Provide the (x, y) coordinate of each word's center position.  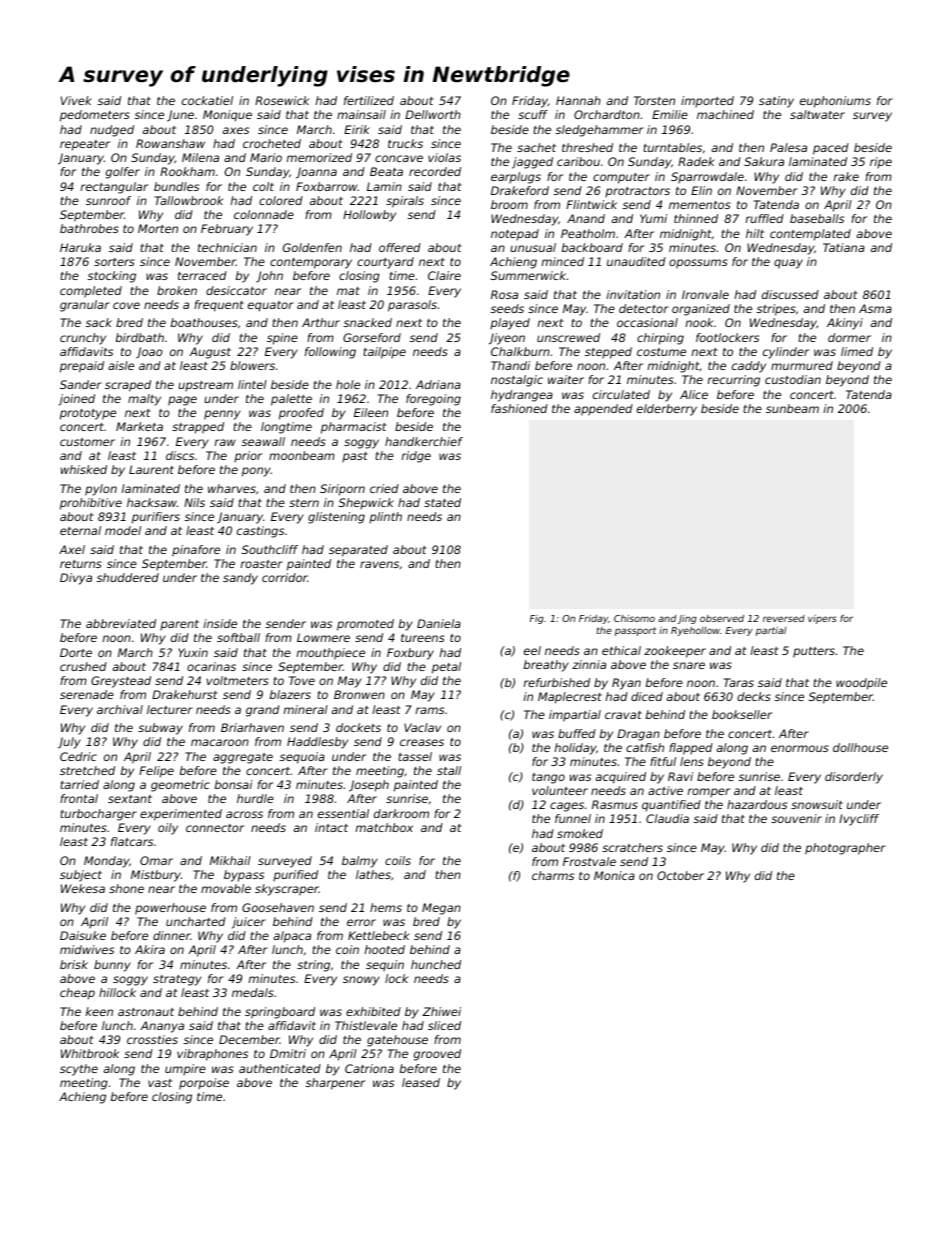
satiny (776, 102)
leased (421, 1082)
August (210, 353)
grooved (437, 1055)
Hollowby (369, 216)
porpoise (204, 1084)
